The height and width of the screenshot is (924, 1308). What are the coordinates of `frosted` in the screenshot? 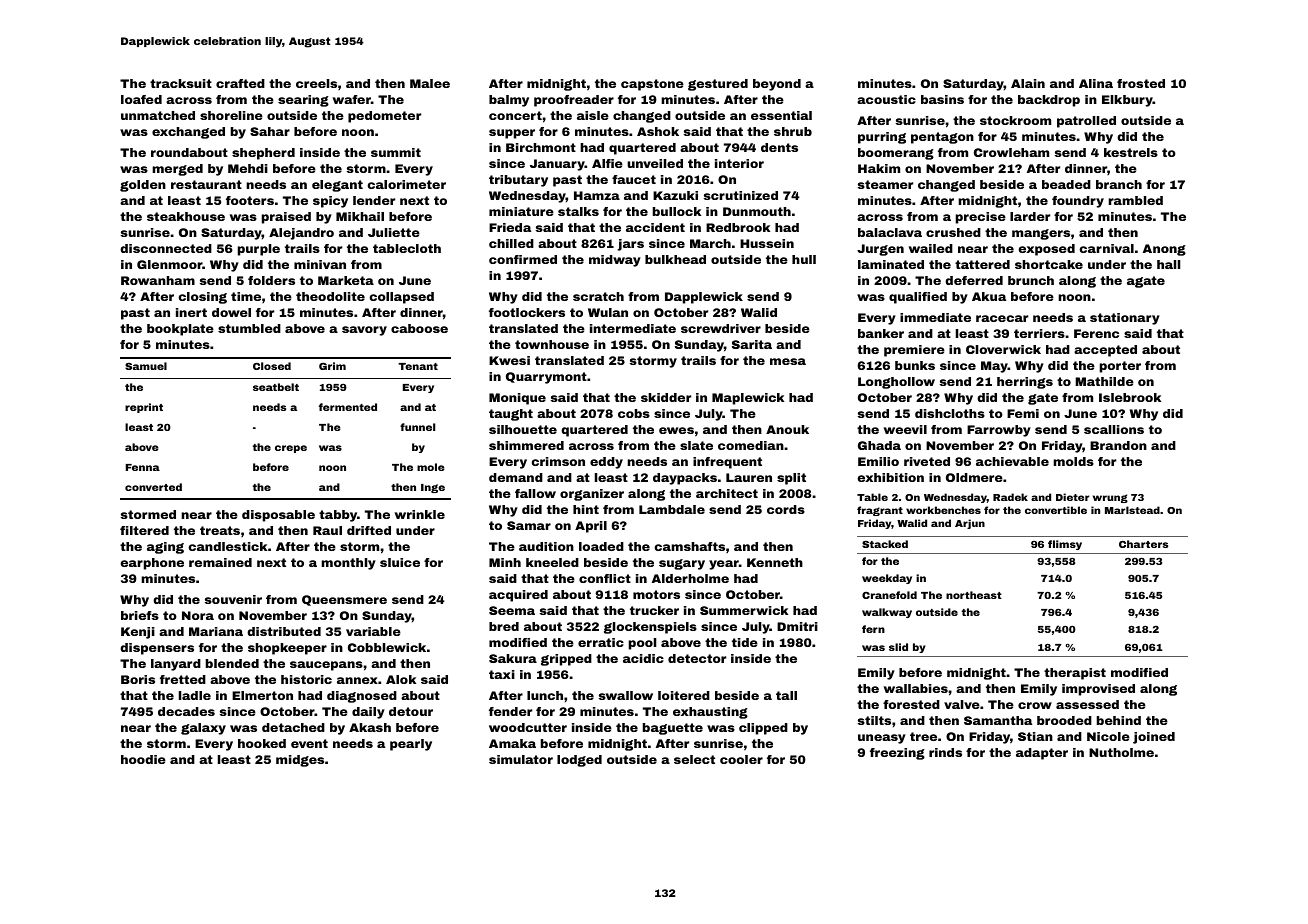 It's located at (1141, 83).
